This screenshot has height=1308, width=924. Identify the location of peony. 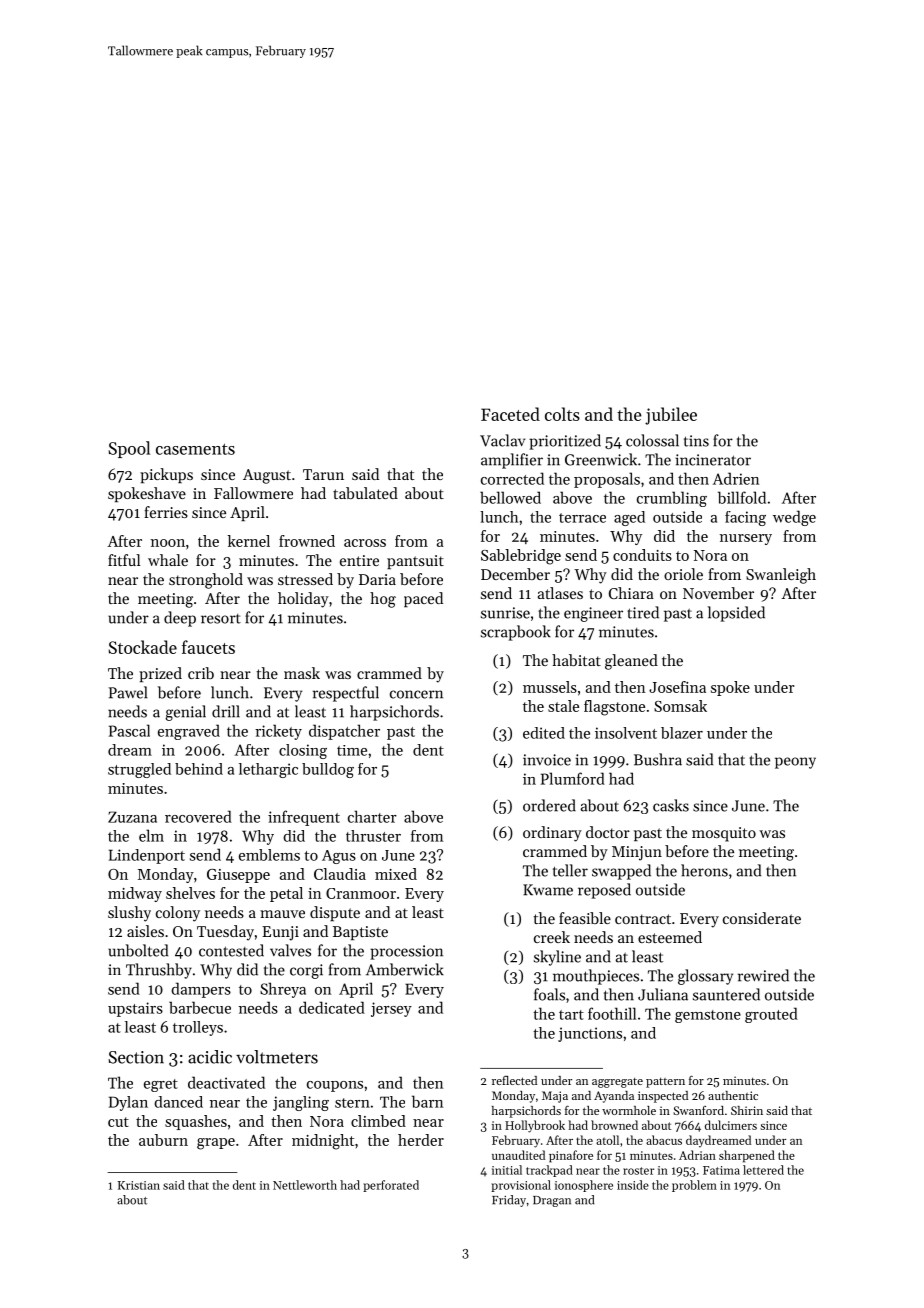
(795, 763).
